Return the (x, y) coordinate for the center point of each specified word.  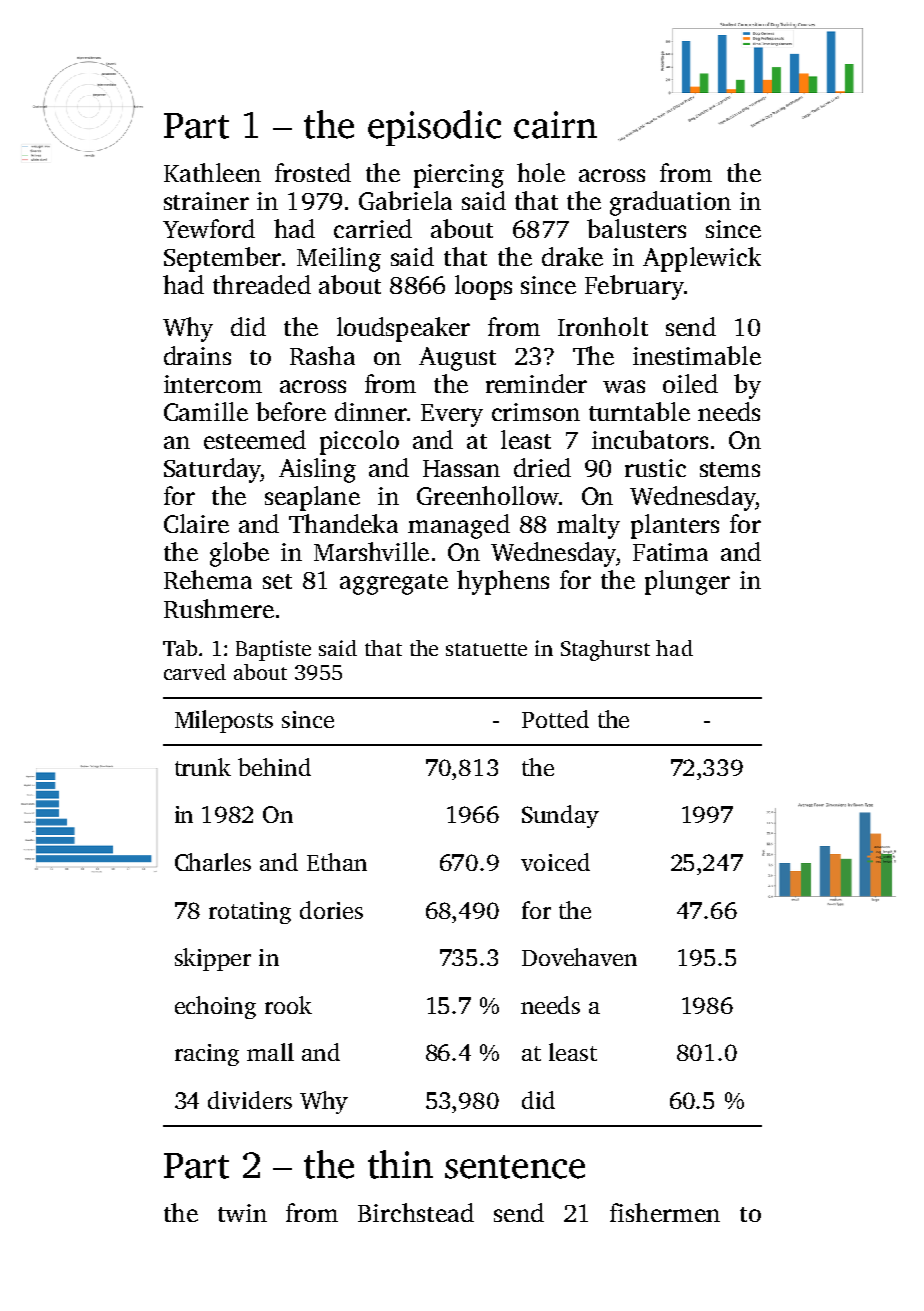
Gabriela (405, 200)
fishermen (665, 1212)
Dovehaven (579, 957)
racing (207, 1055)
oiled (690, 383)
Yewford (209, 228)
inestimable (697, 355)
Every (452, 415)
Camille (206, 411)
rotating (250, 913)
